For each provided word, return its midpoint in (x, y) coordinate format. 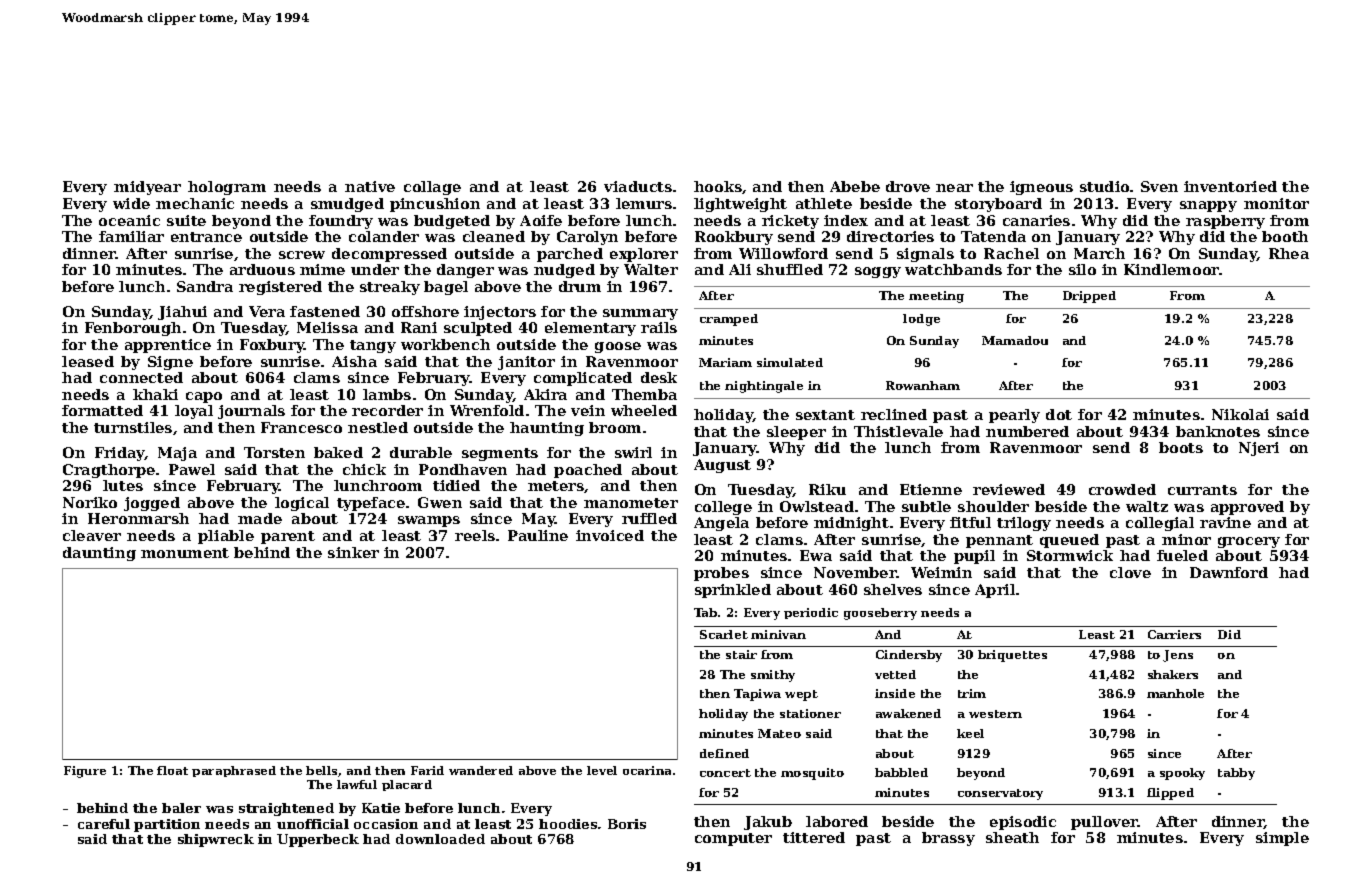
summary (640, 314)
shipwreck (216, 840)
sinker (353, 552)
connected (141, 377)
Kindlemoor (1171, 269)
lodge (921, 320)
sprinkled (733, 591)
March (1099, 253)
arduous (262, 269)
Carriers (1174, 634)
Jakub (768, 823)
